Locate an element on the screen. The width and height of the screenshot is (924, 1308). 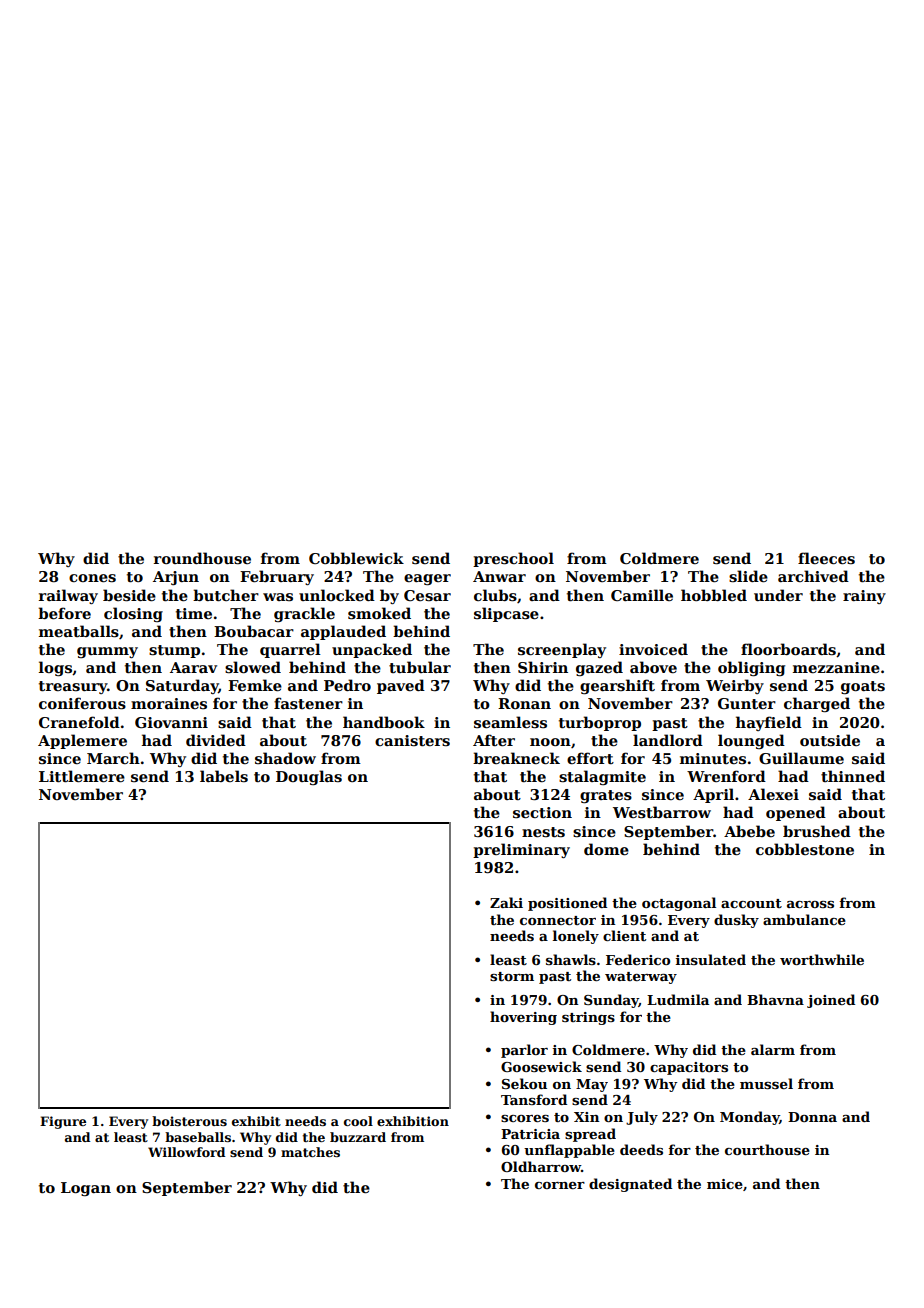
Aarav is located at coordinates (193, 667).
